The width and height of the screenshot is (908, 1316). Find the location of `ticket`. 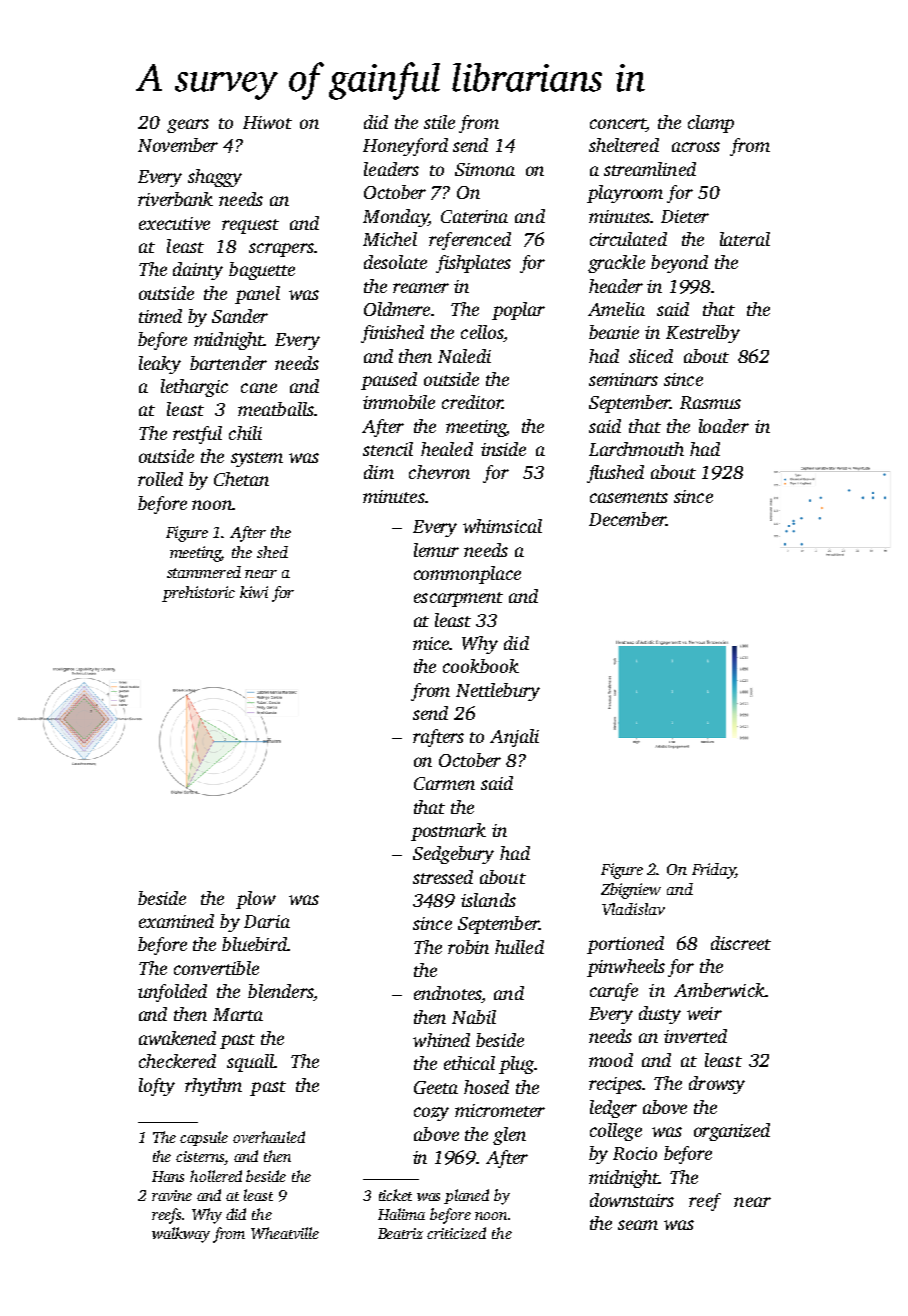

ticket is located at coordinates (395, 1195).
